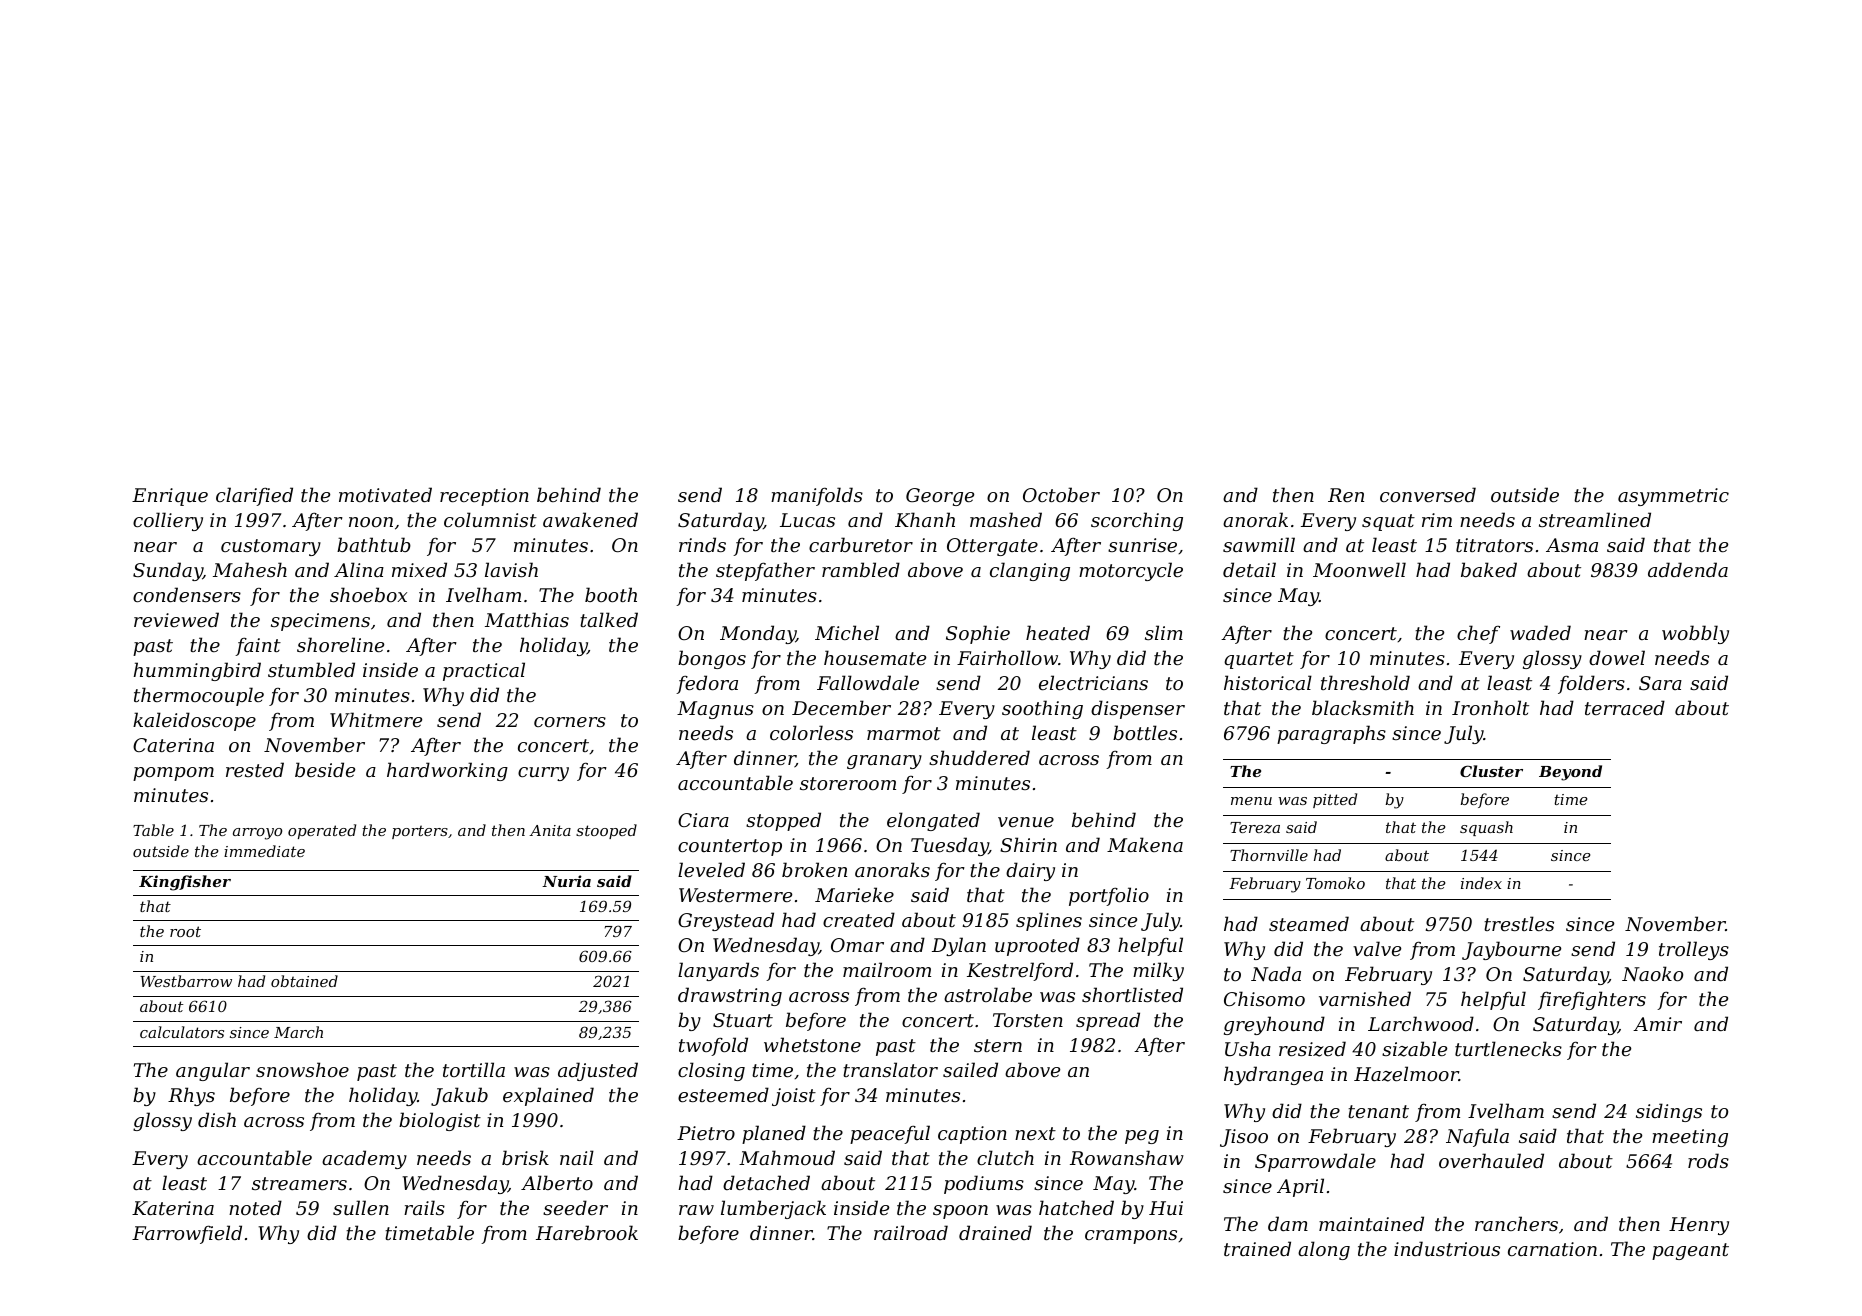  I want to click on noted, so click(255, 1207).
